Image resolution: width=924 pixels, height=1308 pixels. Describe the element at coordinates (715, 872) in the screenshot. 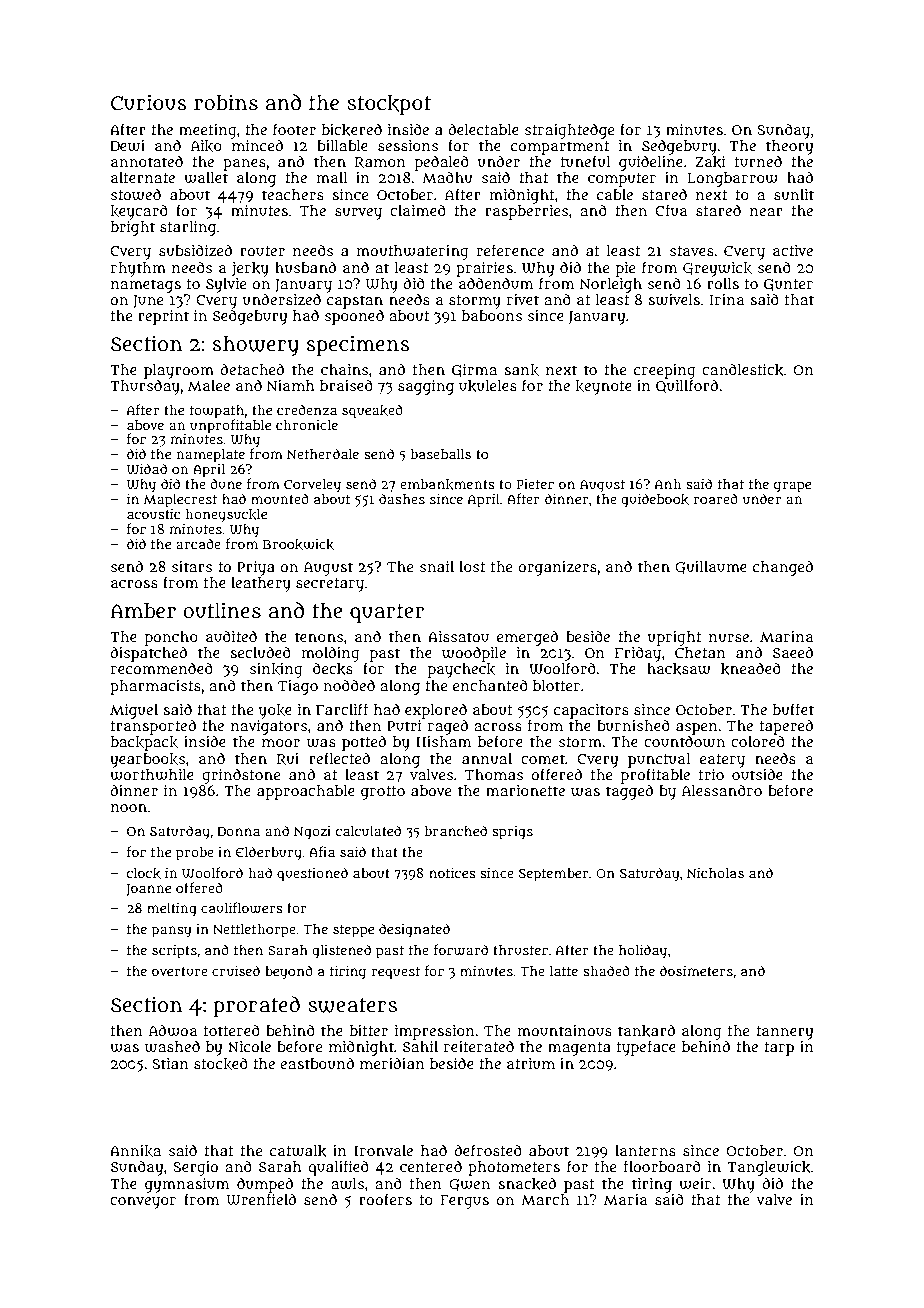

I see `Nicholas` at that location.
